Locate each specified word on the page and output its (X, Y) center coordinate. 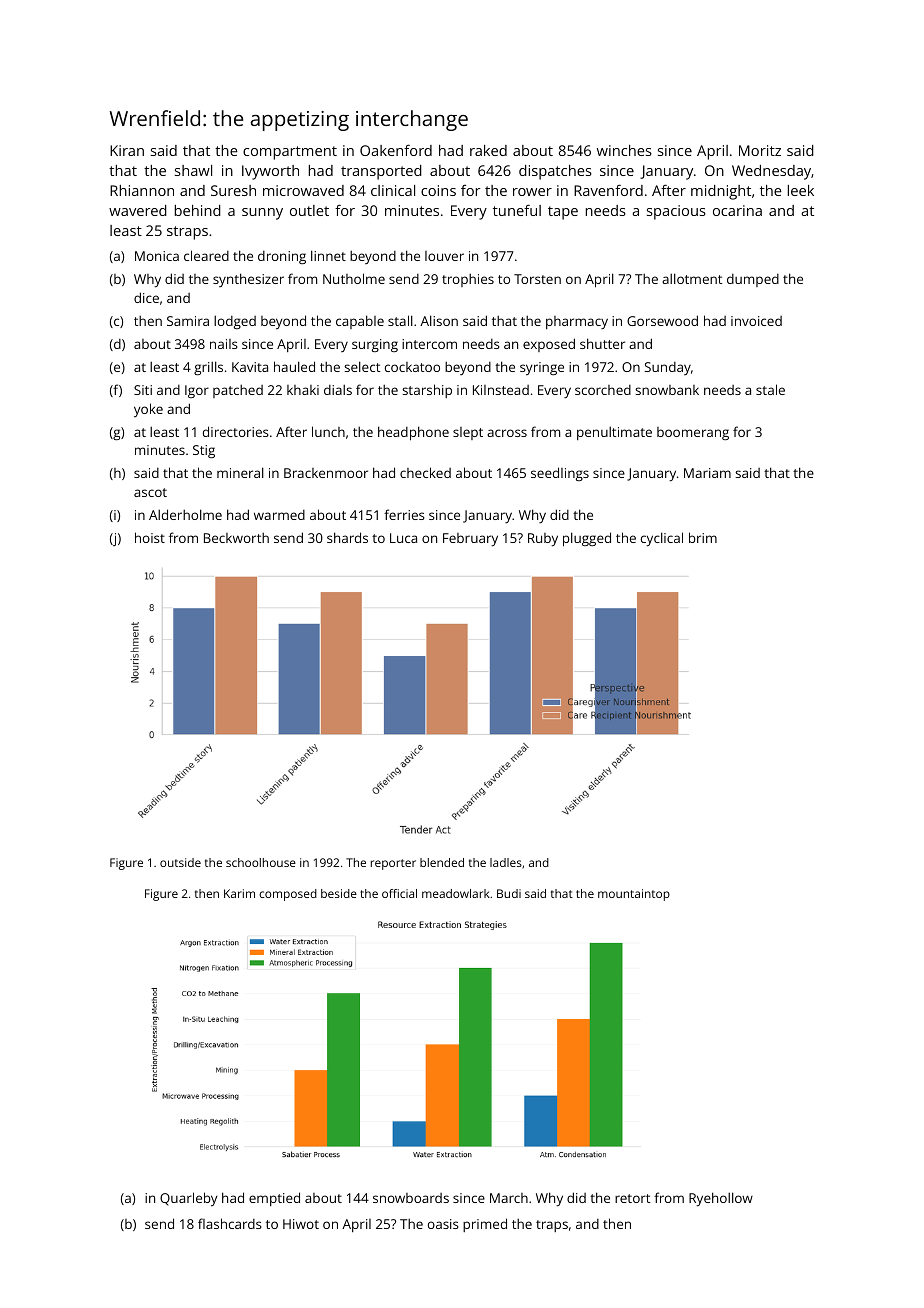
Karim (239, 893)
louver (444, 256)
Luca (403, 538)
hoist (150, 537)
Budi (509, 893)
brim (703, 537)
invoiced (756, 321)
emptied (274, 1199)
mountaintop (634, 895)
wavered (138, 210)
